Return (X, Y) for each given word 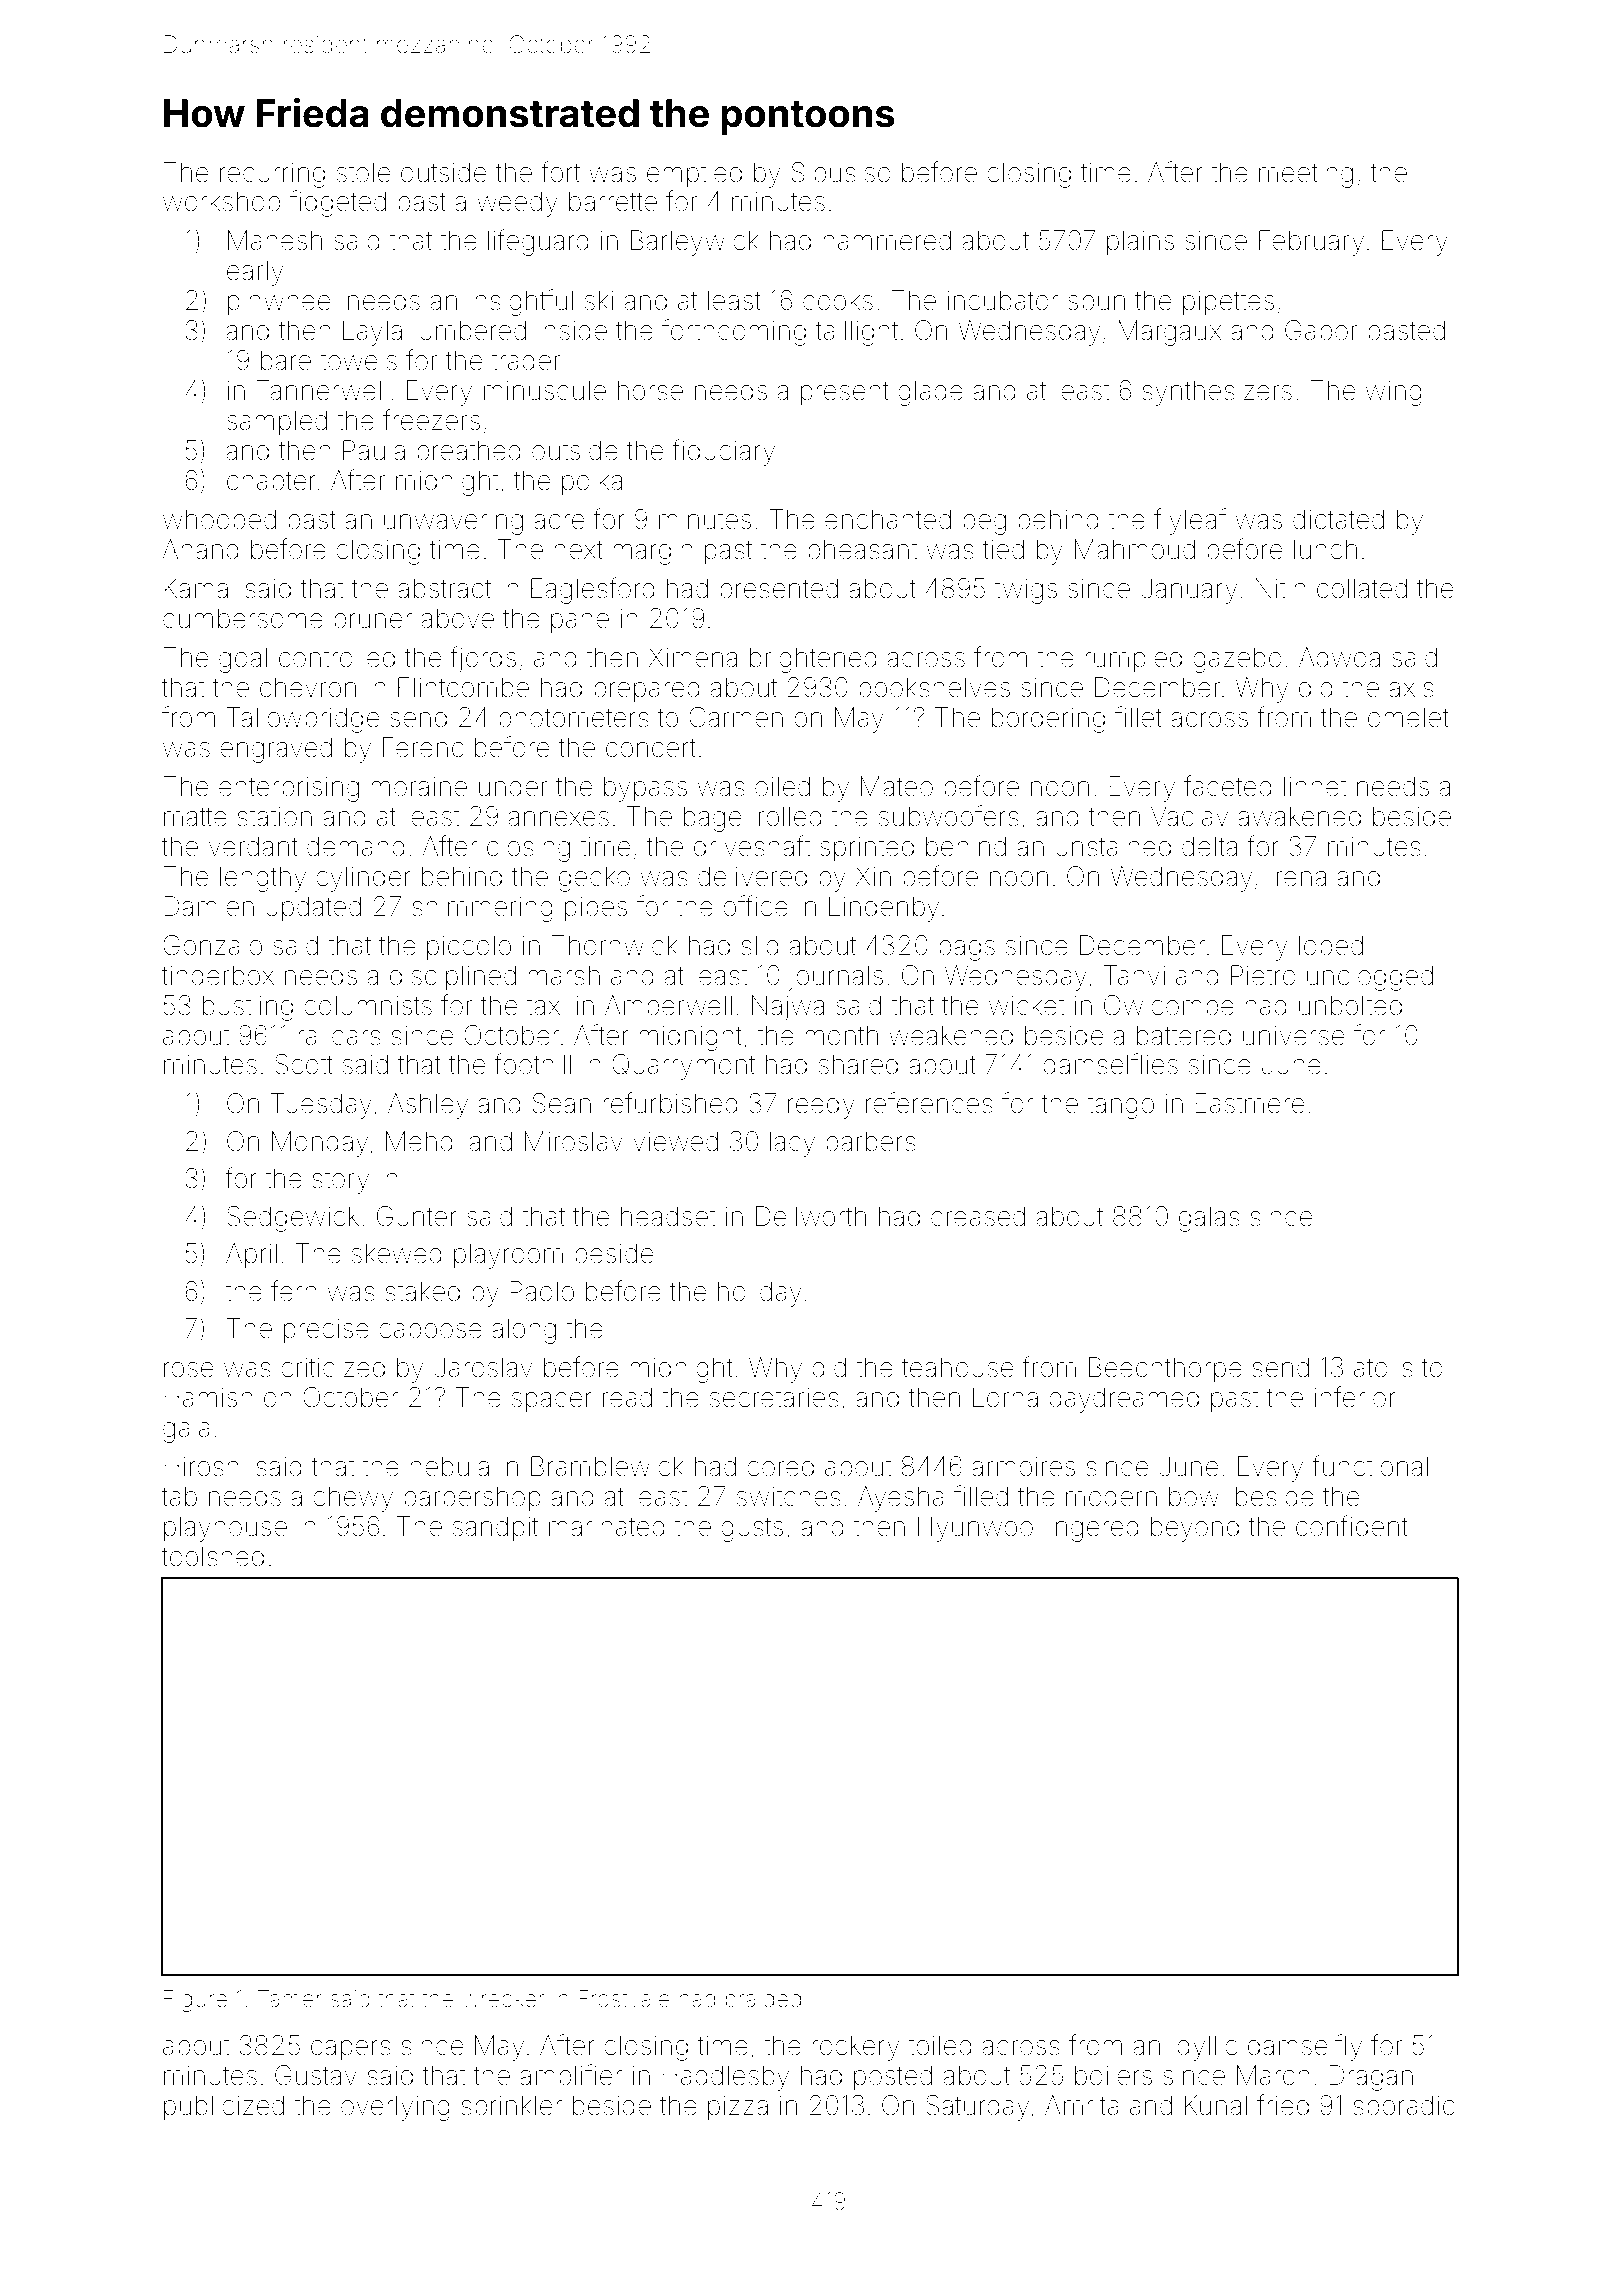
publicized (224, 2108)
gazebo (1237, 660)
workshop (221, 203)
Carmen (736, 717)
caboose (430, 1328)
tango (1120, 1107)
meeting (1306, 175)
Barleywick (695, 243)
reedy (821, 1106)
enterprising (289, 789)
